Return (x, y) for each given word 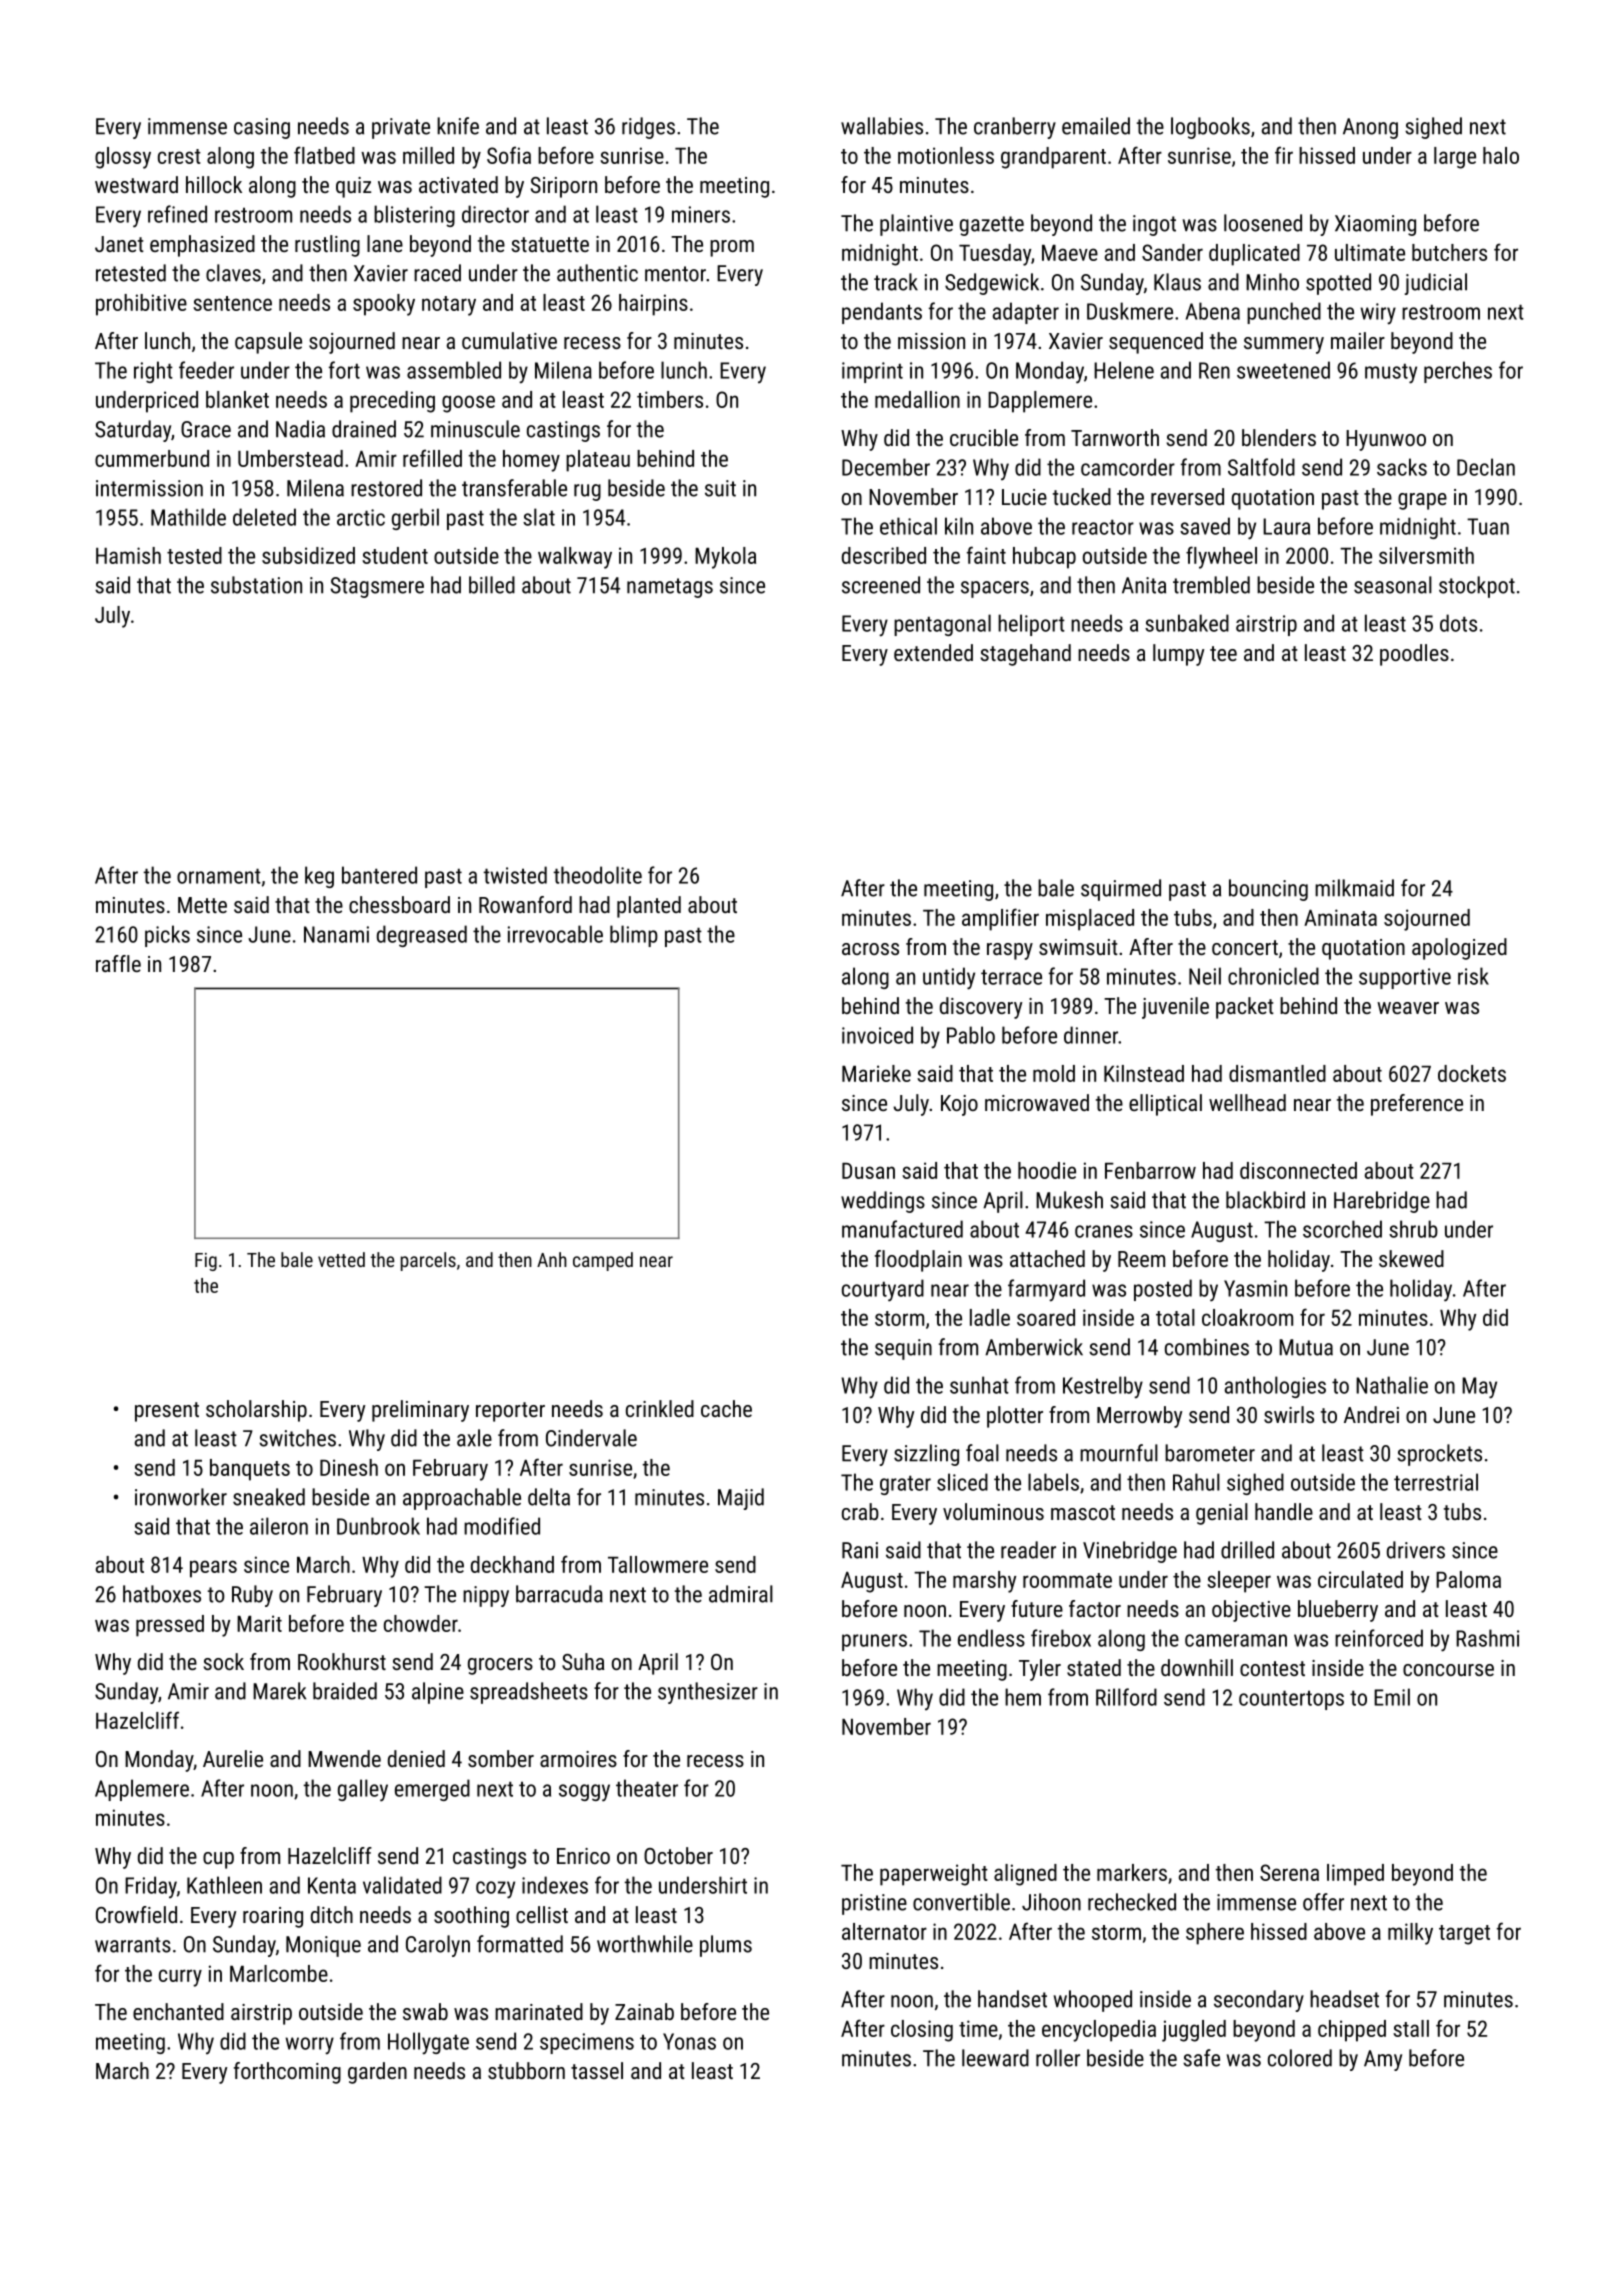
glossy (123, 158)
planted (649, 907)
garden (377, 2073)
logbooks (1210, 128)
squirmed (1121, 890)
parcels (428, 1261)
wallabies (882, 126)
